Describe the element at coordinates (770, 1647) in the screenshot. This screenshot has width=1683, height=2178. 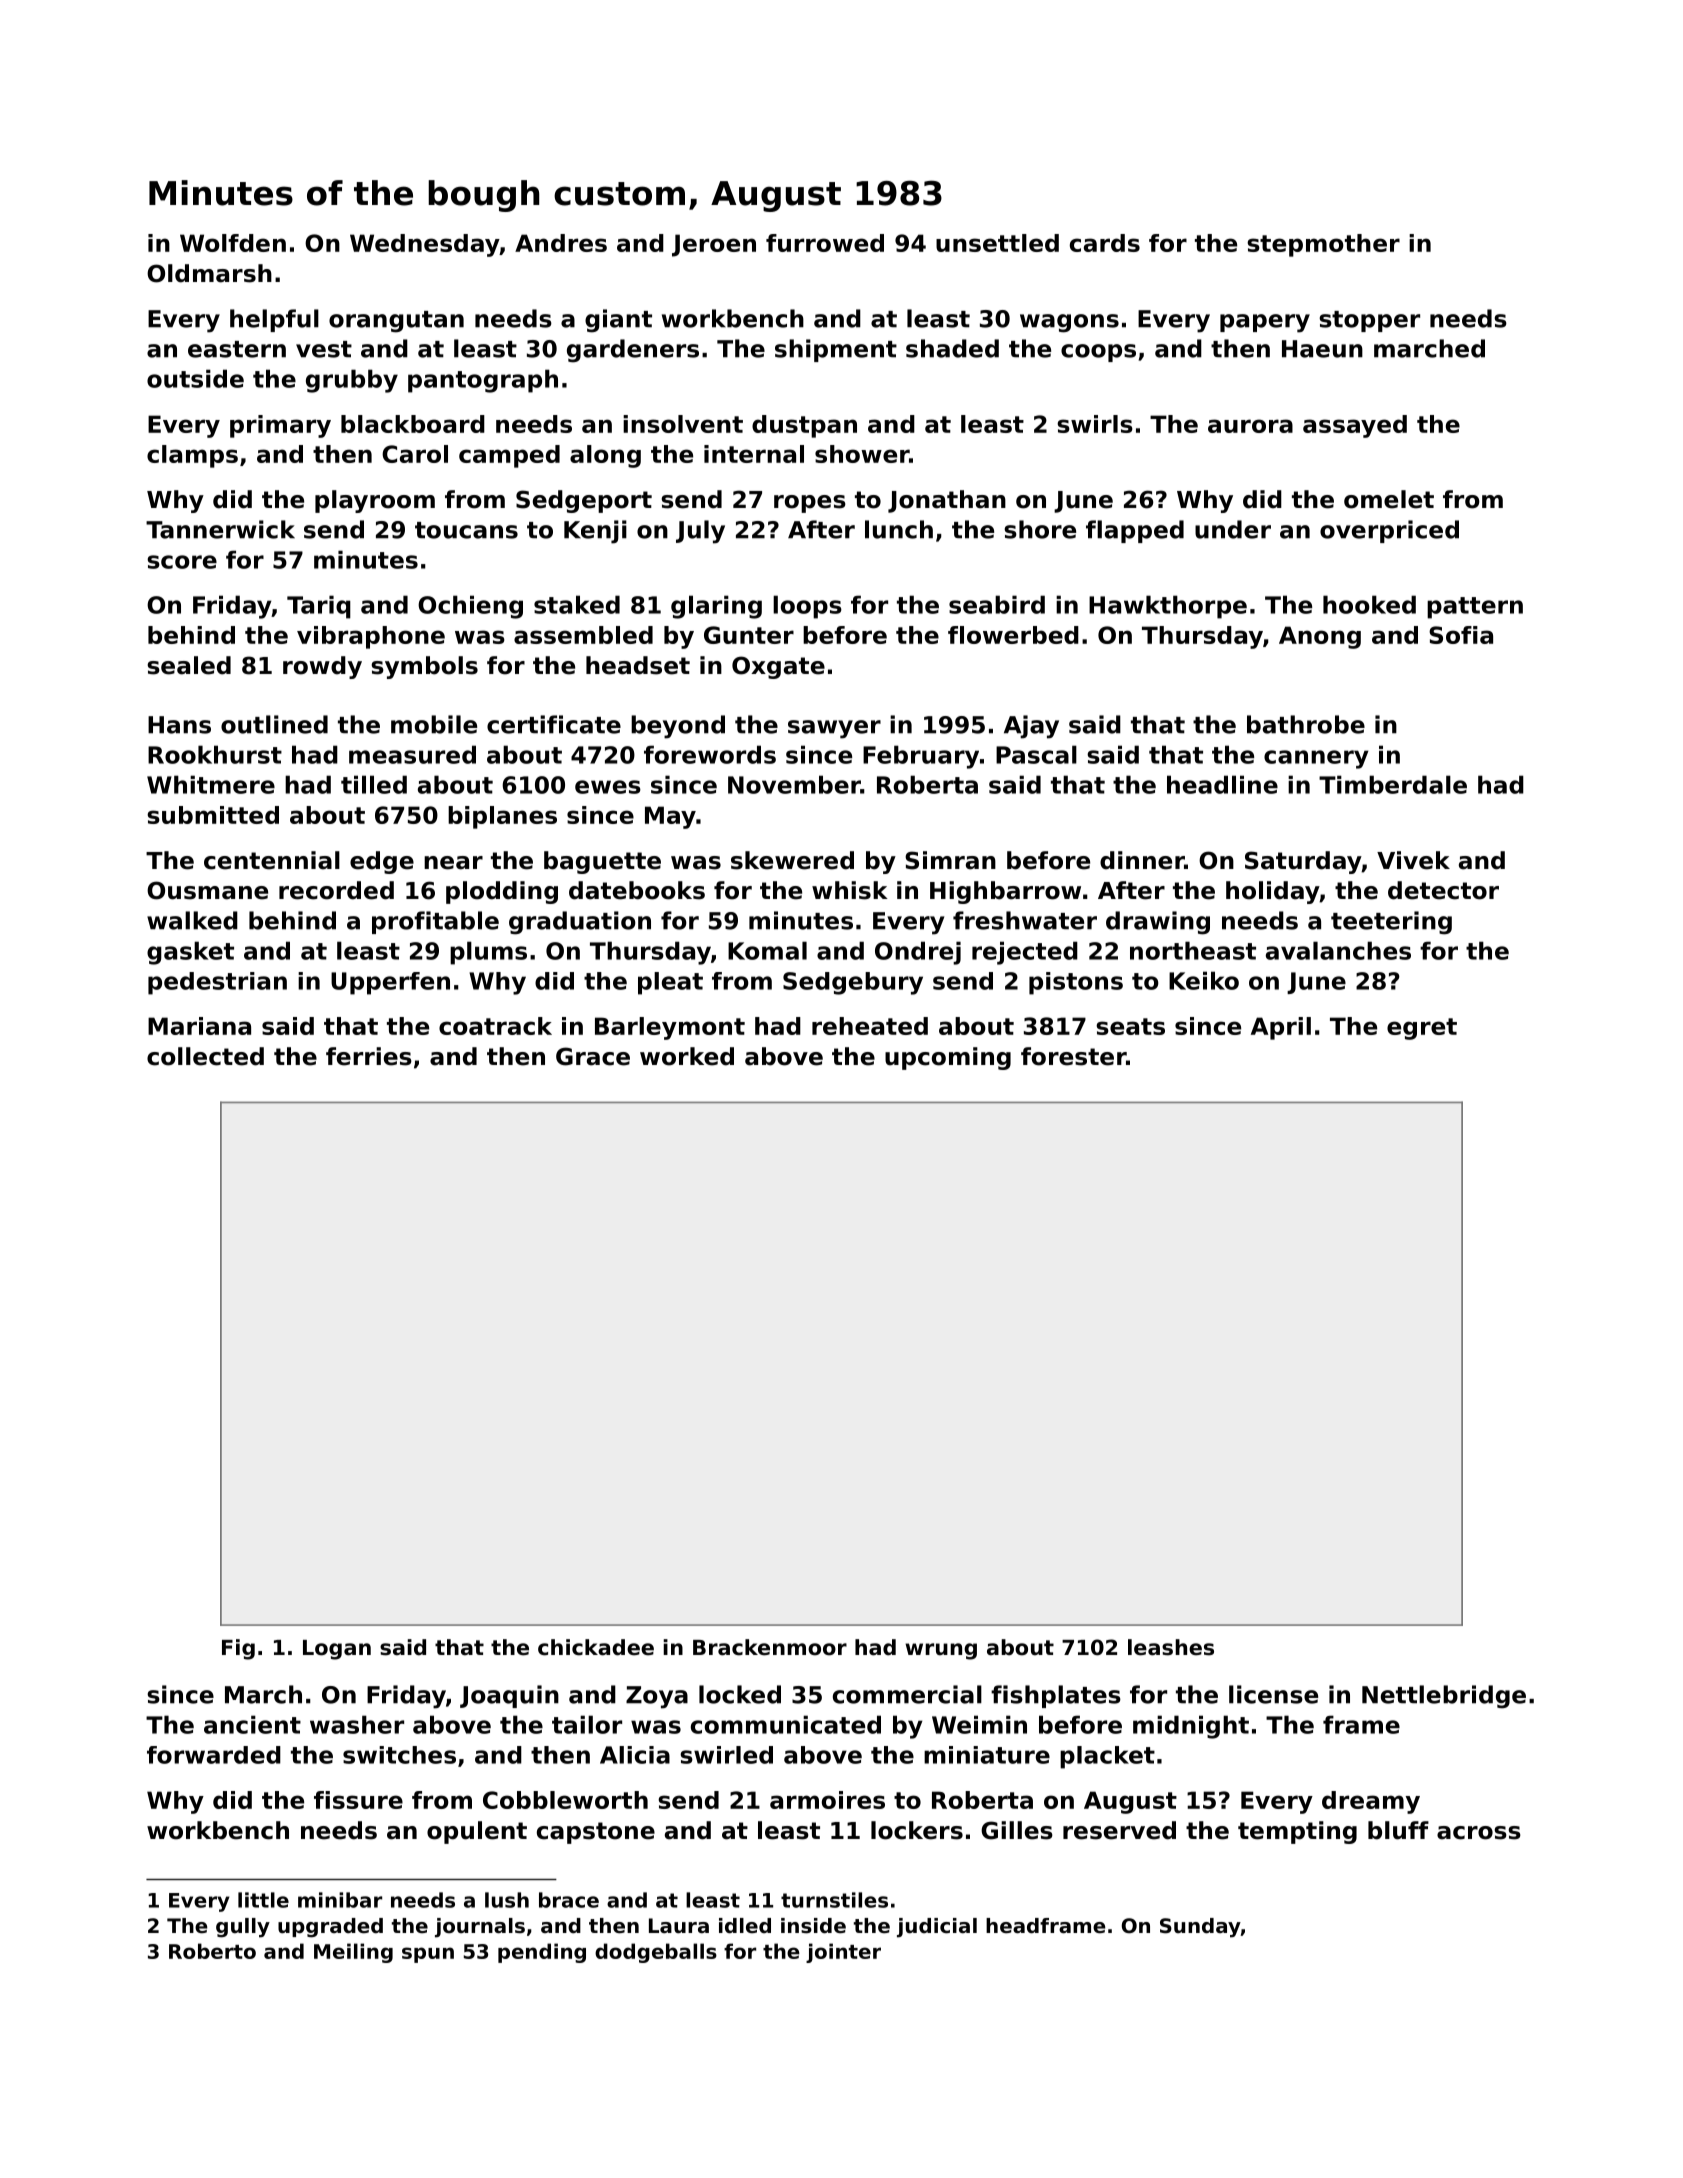
I see `Brackenmoor` at that location.
